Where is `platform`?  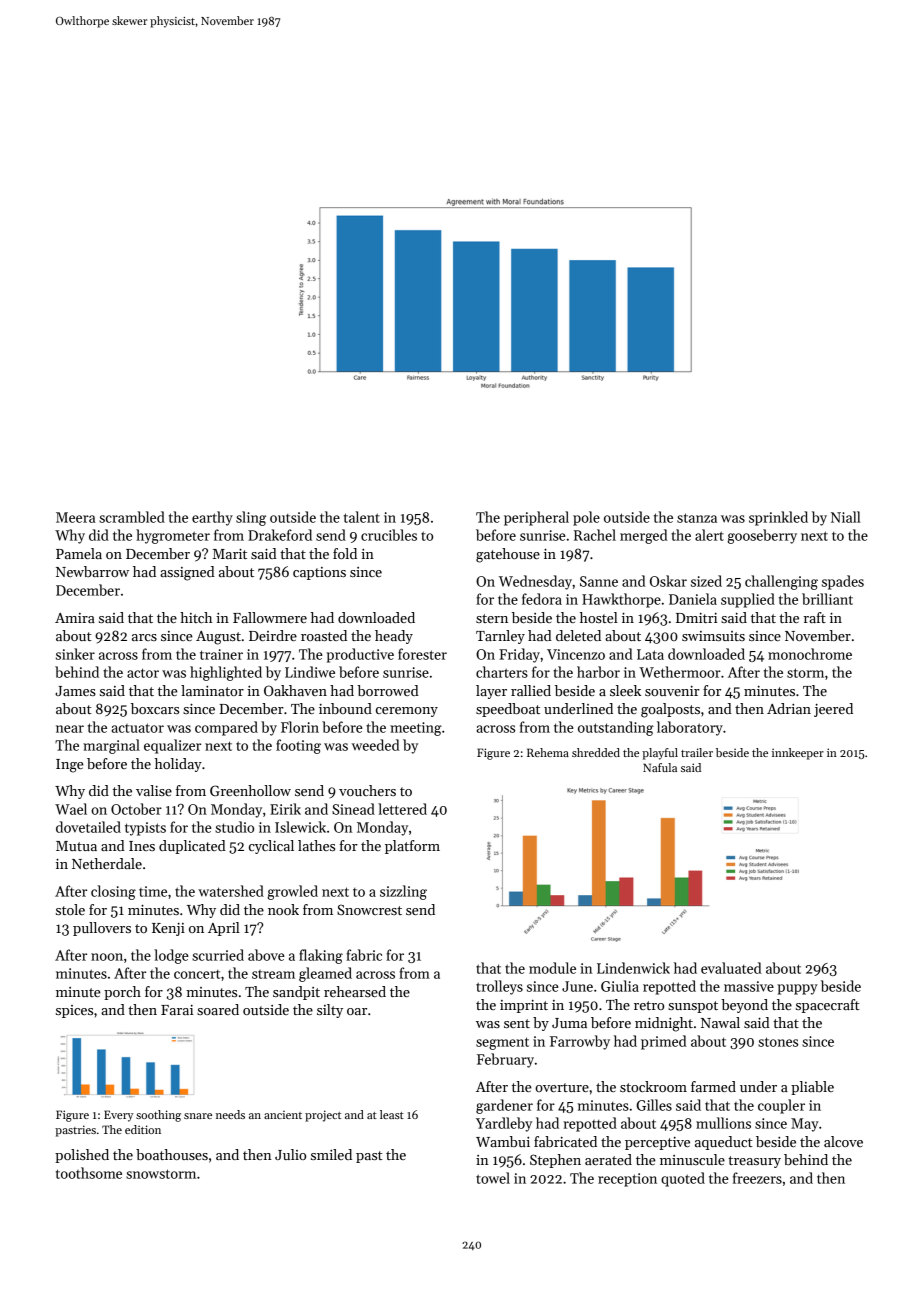
platform is located at coordinates (412, 847).
